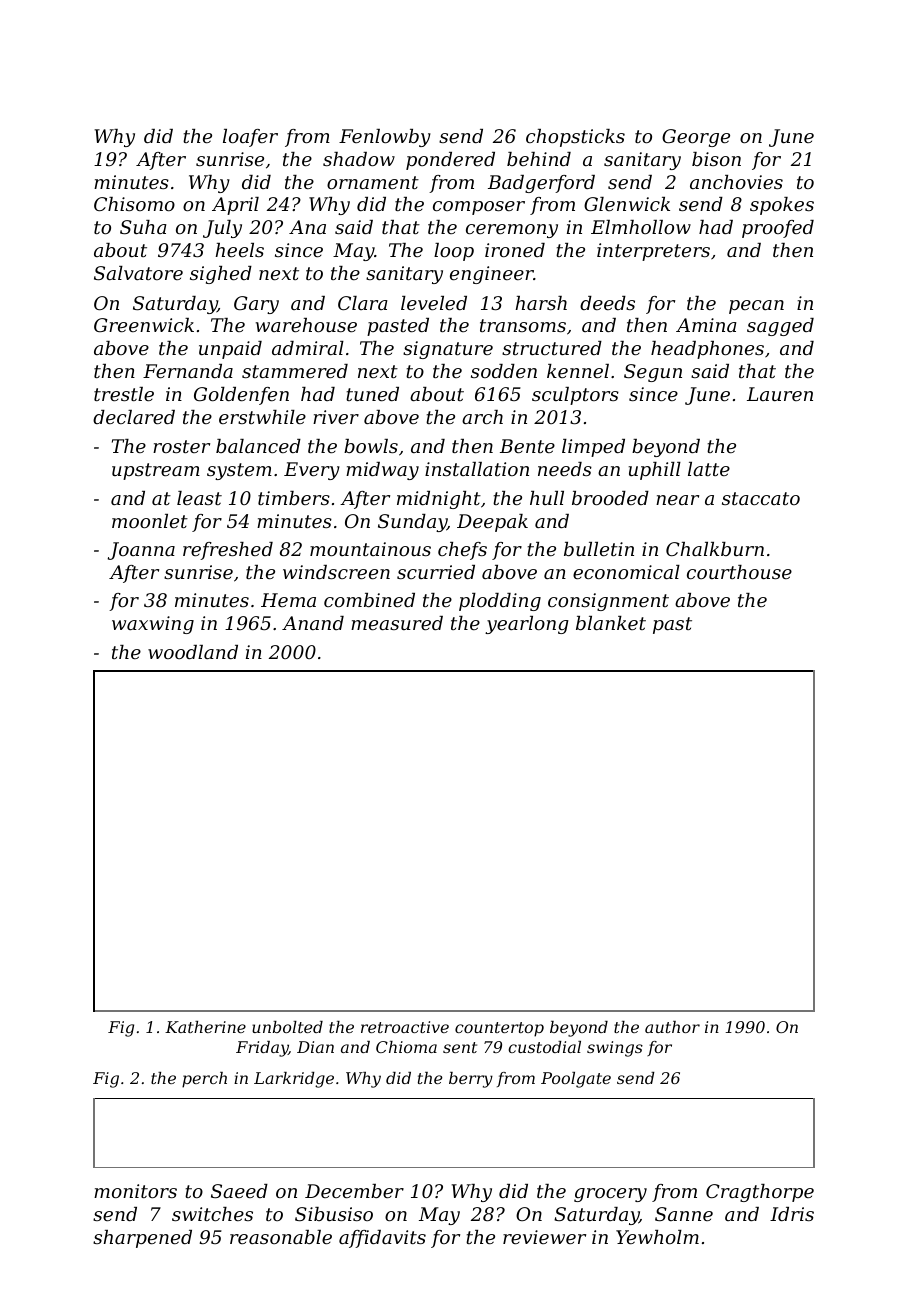 The height and width of the document is (1316, 908). What do you see at coordinates (405, 1027) in the document?
I see `retroactive` at bounding box center [405, 1027].
